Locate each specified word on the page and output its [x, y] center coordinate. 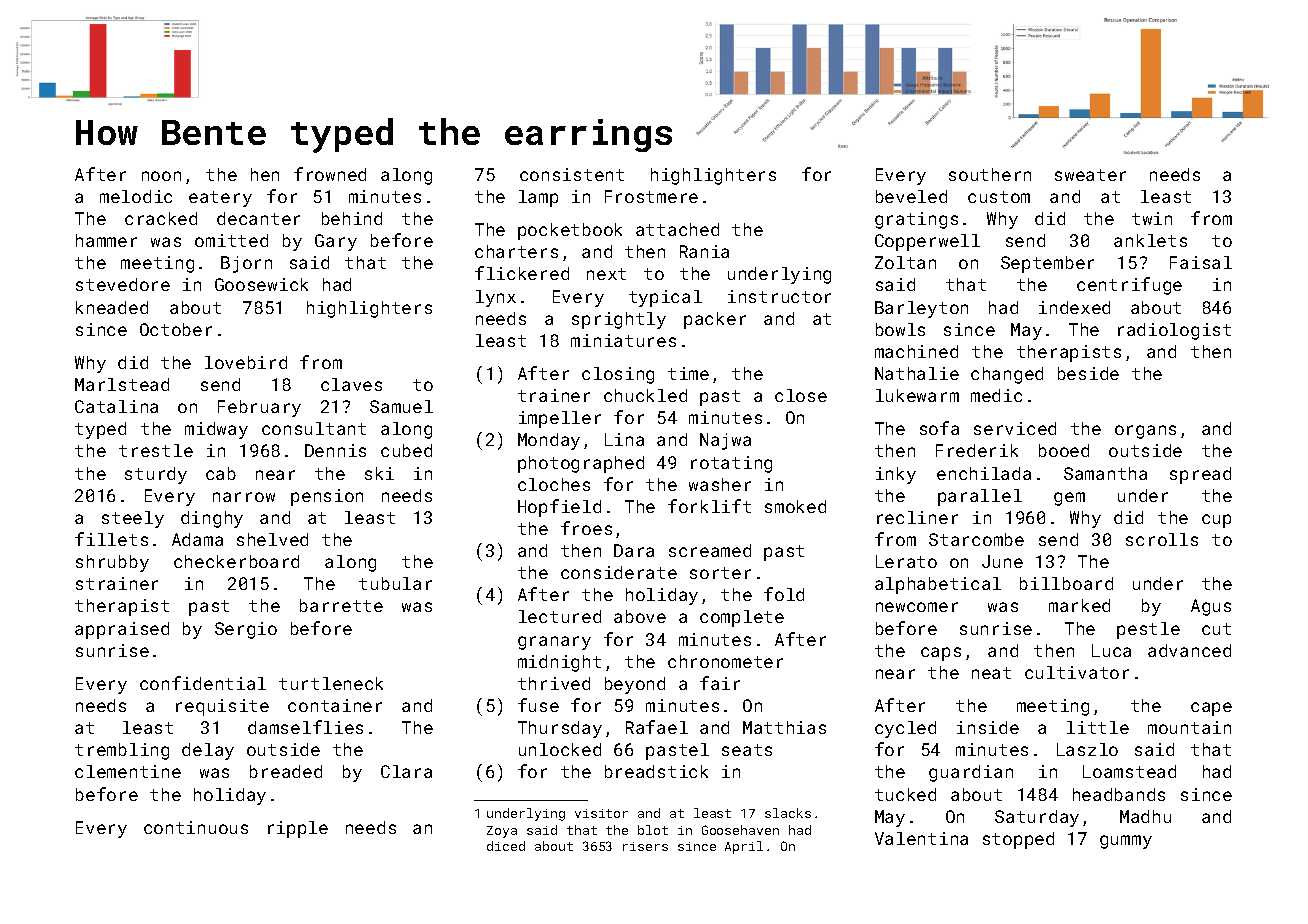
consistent [572, 174]
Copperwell [927, 242]
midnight [559, 663]
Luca [1111, 650]
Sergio [246, 630]
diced [506, 846]
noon [161, 176]
